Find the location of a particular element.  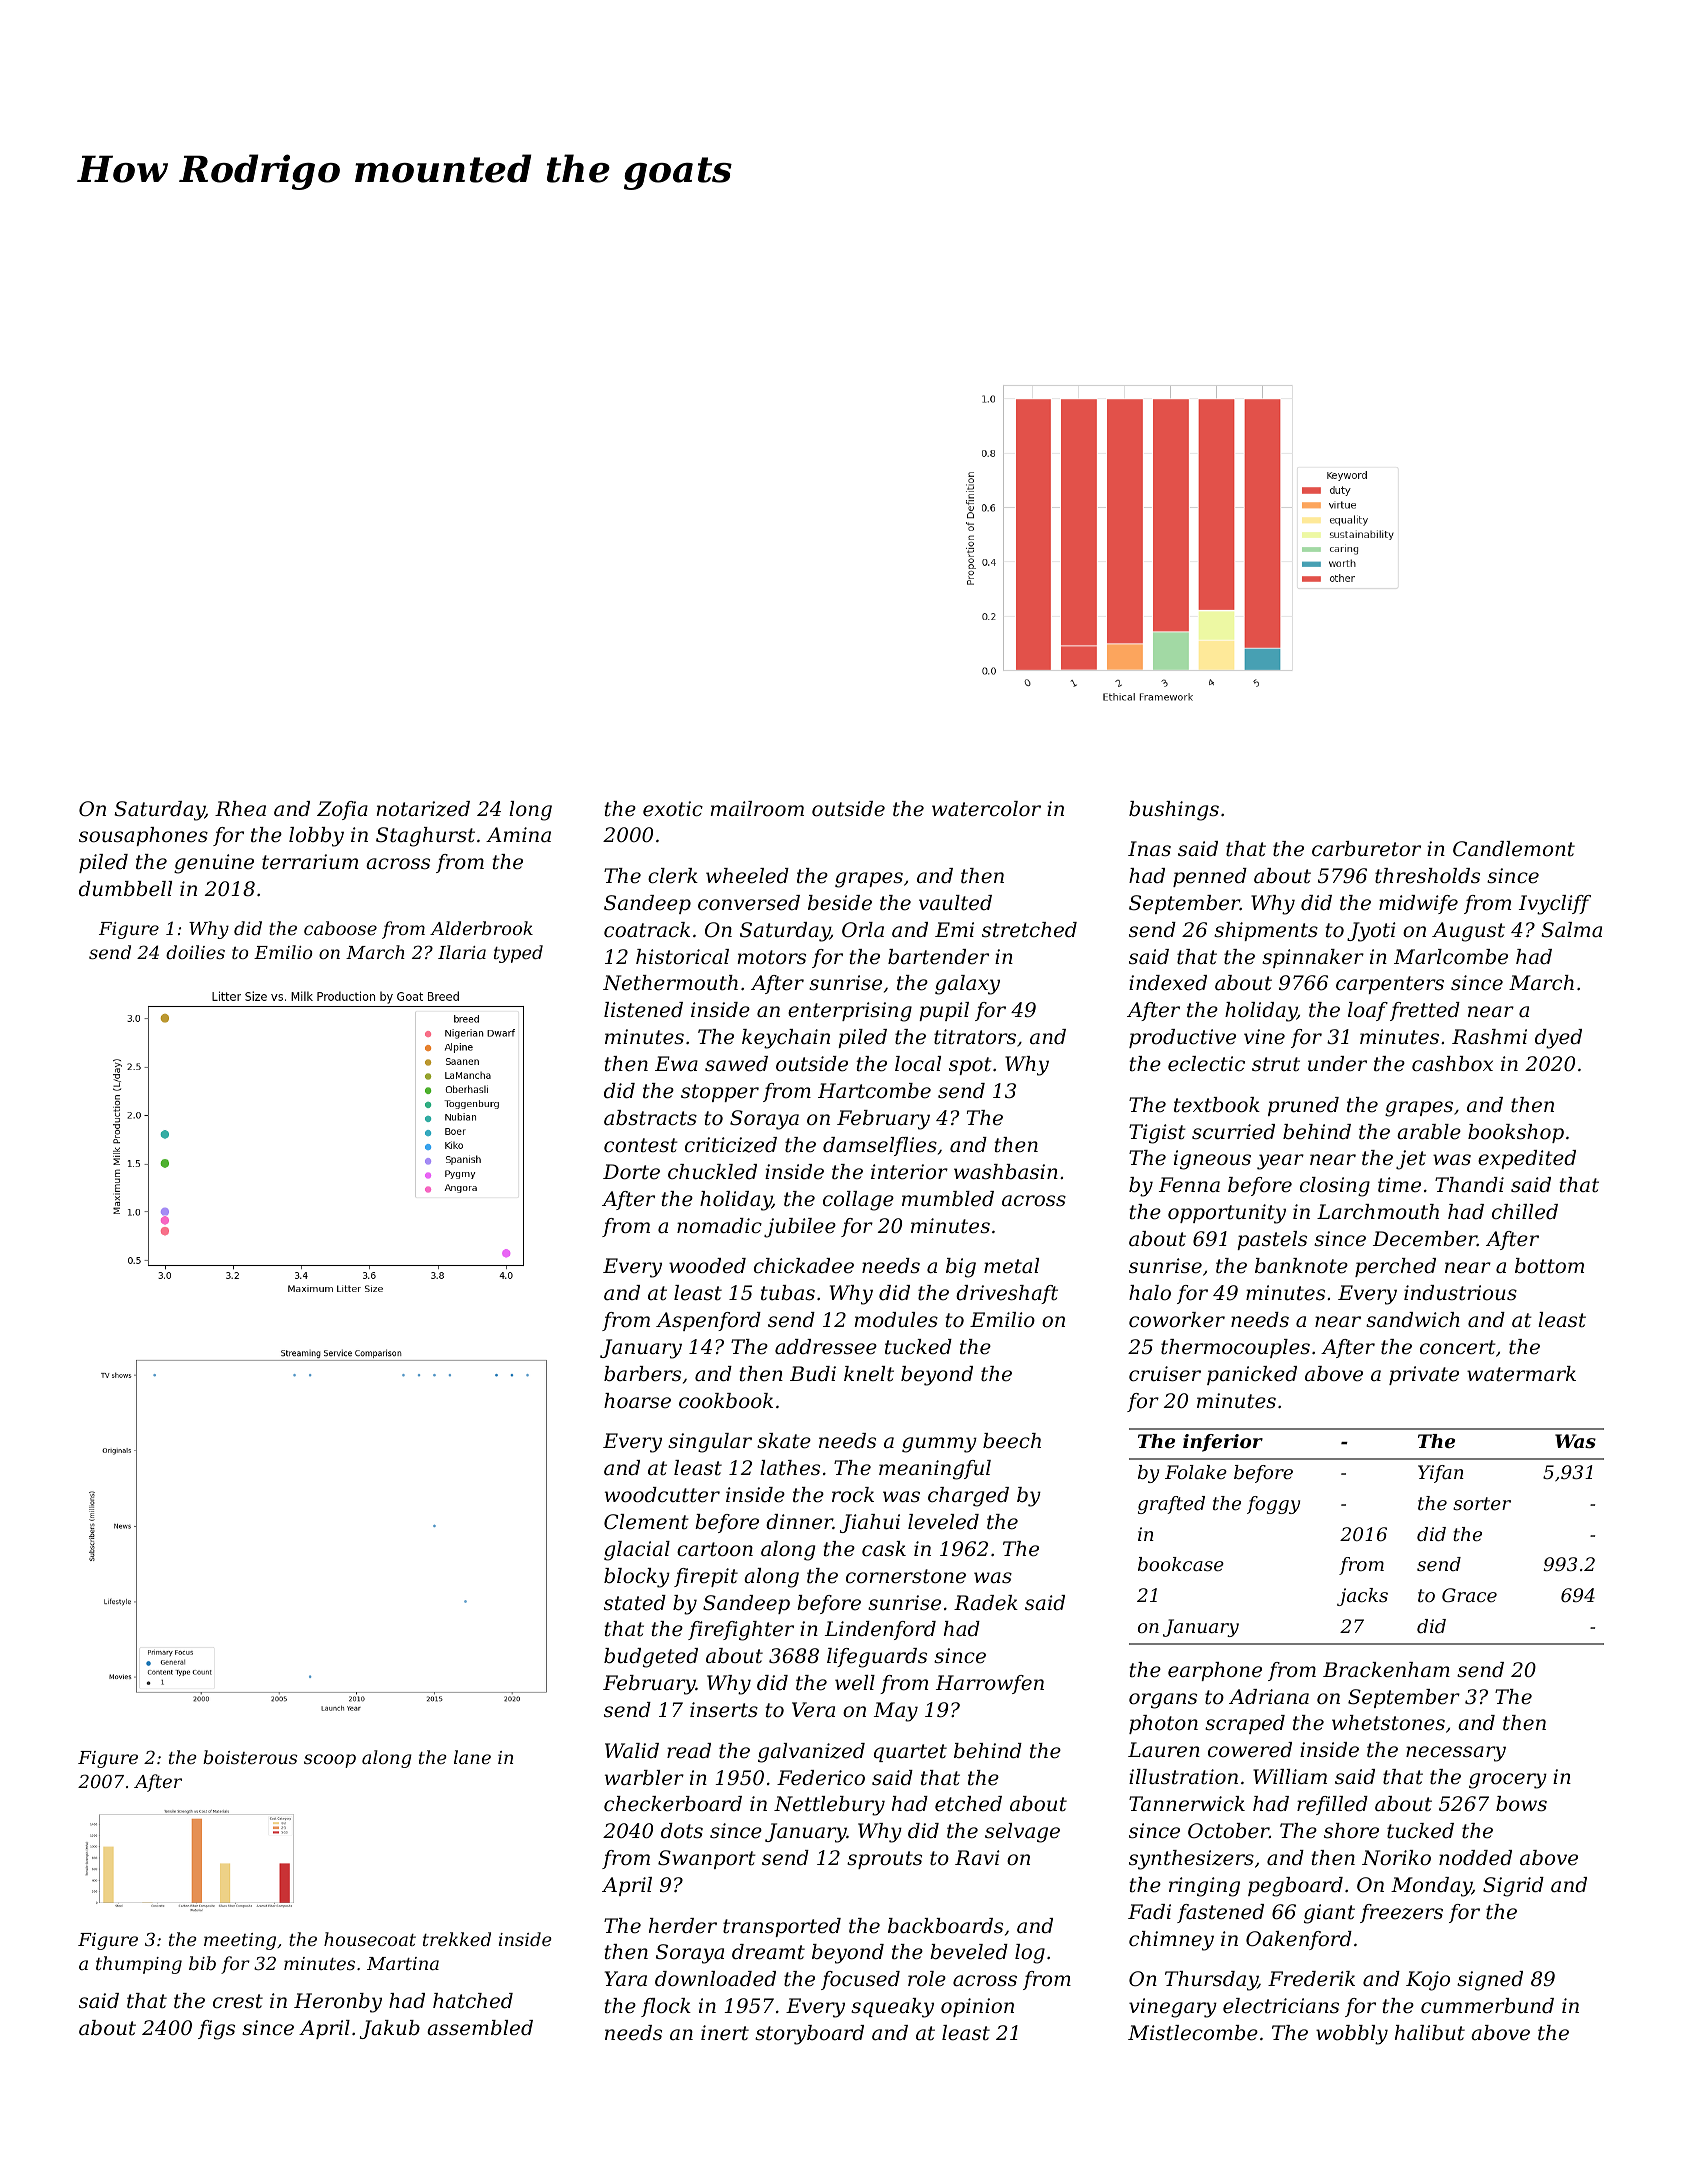

dyed is located at coordinates (1558, 1039).
